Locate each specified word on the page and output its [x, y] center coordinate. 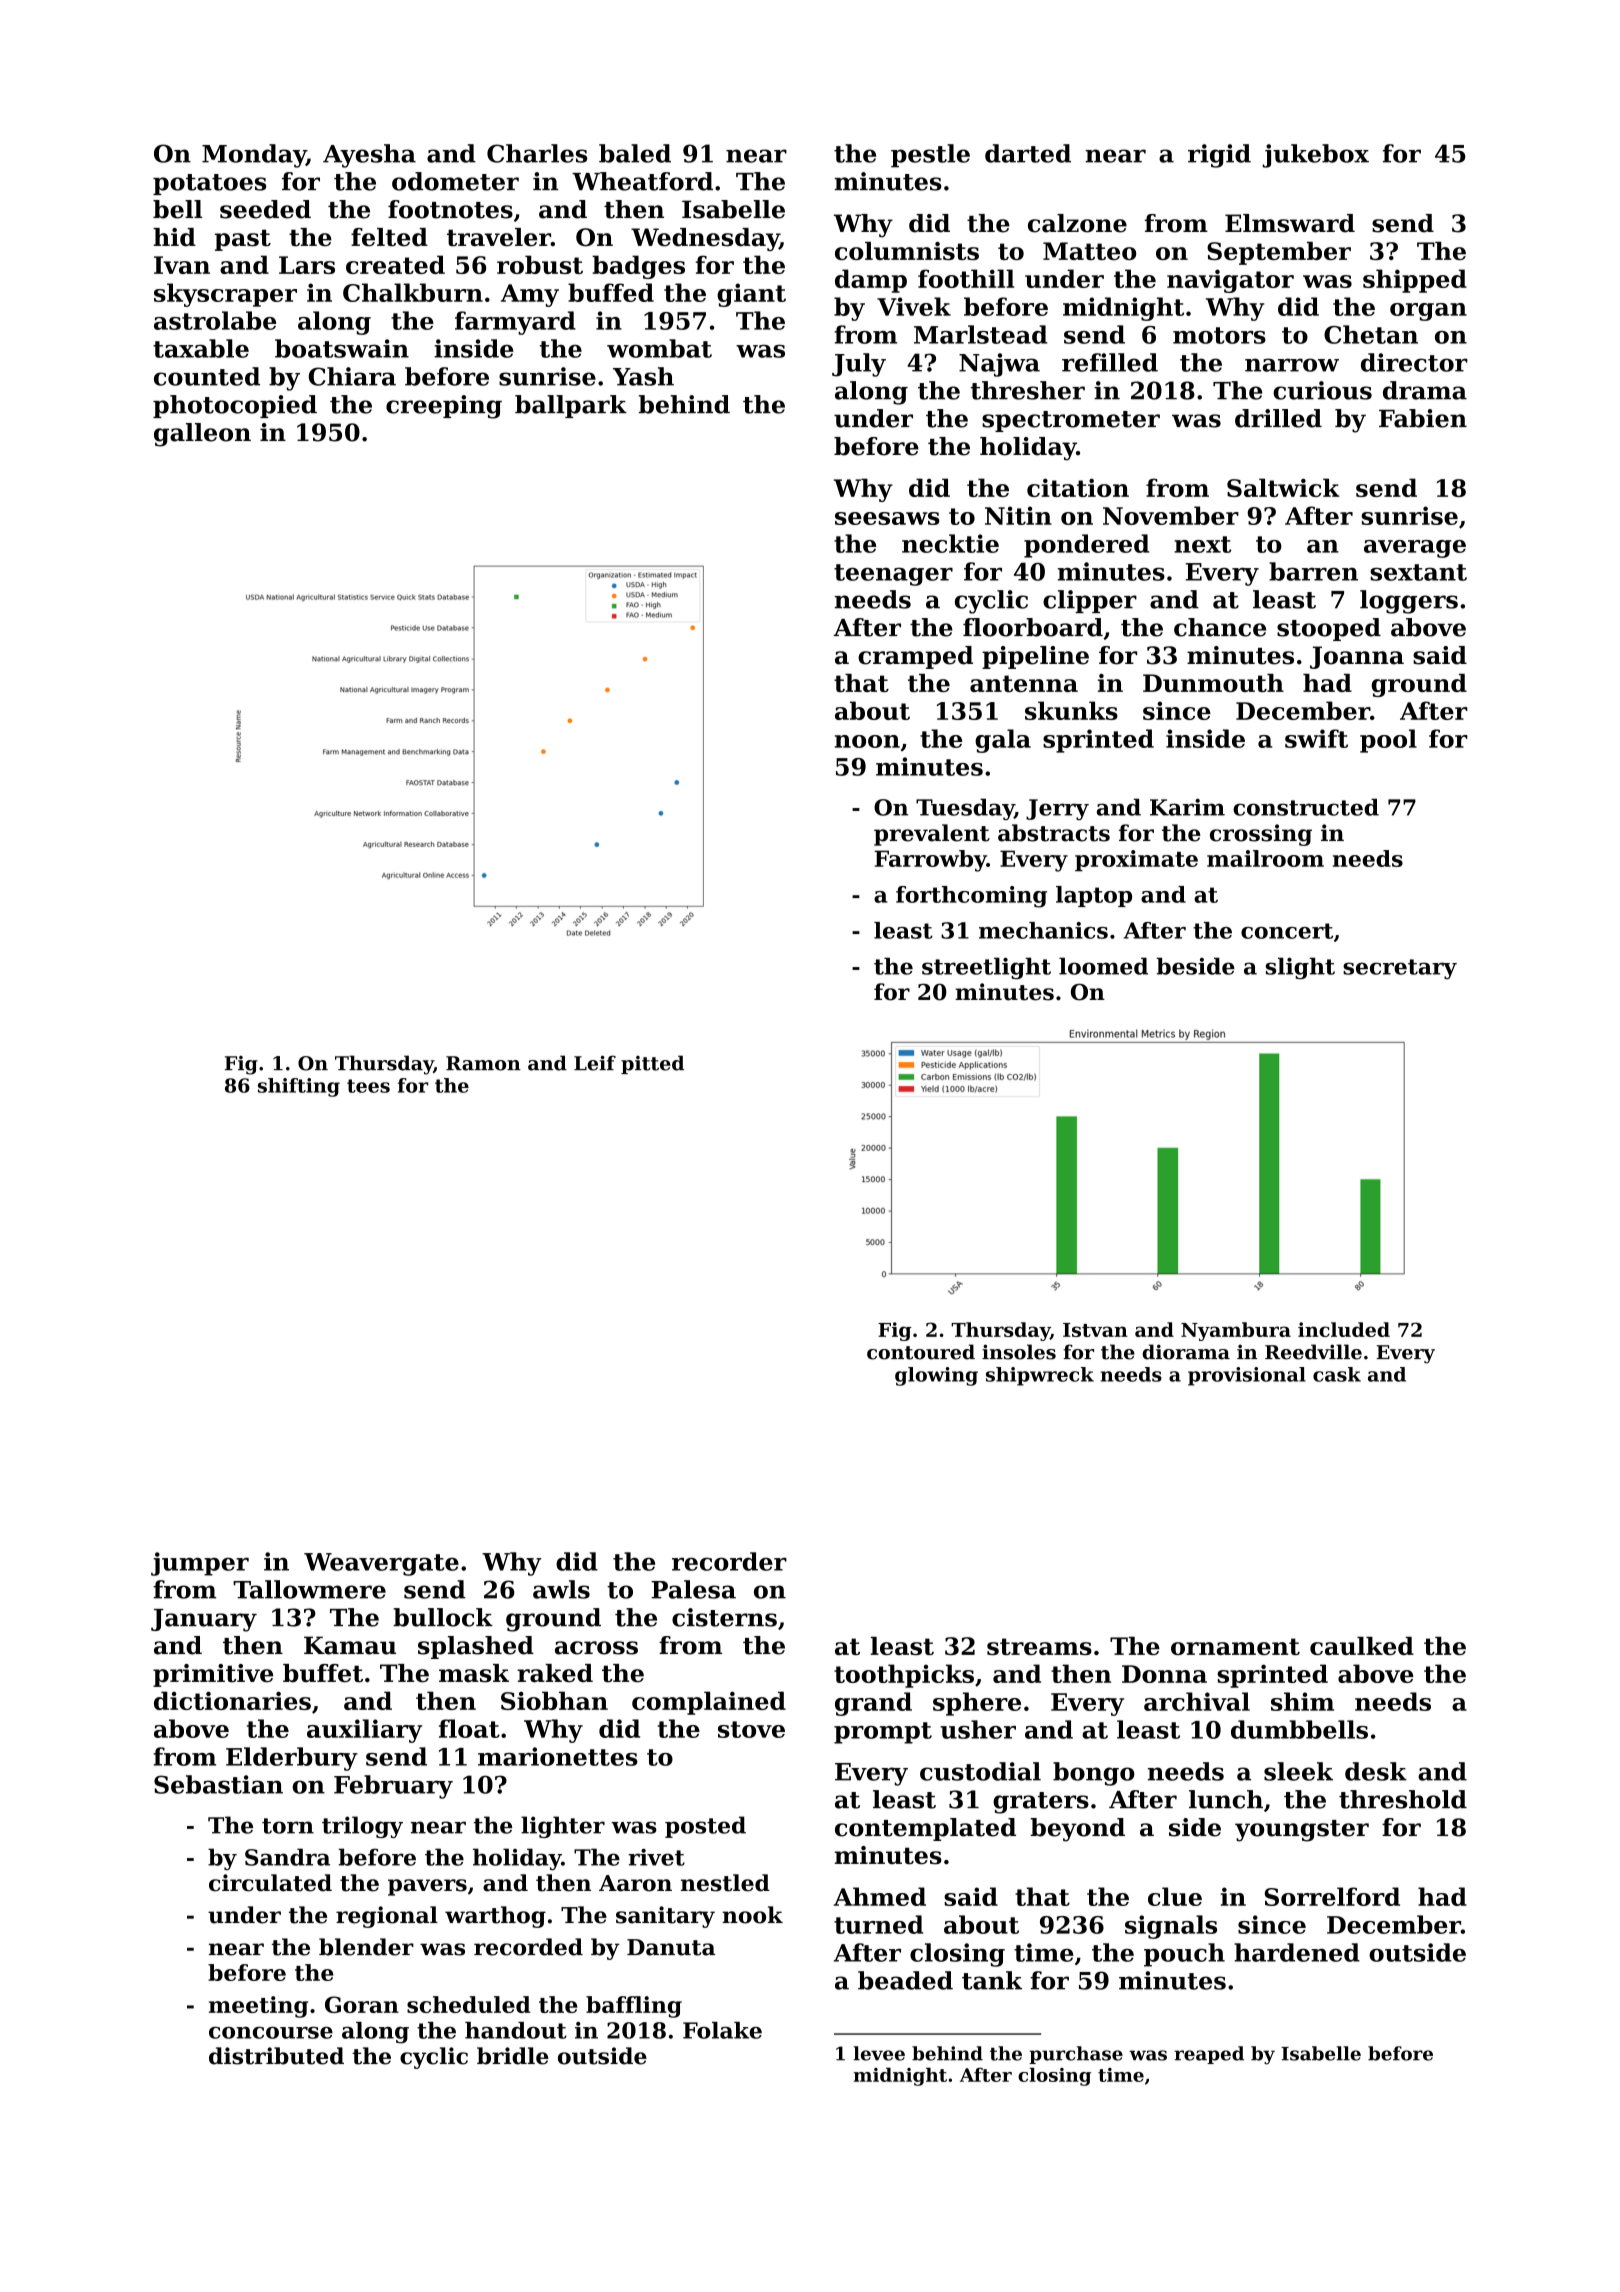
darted [1028, 153]
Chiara [352, 376]
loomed [1103, 966]
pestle [930, 156]
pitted [652, 1064]
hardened [1297, 1952]
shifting [299, 1087]
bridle [513, 2056]
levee [879, 2053]
